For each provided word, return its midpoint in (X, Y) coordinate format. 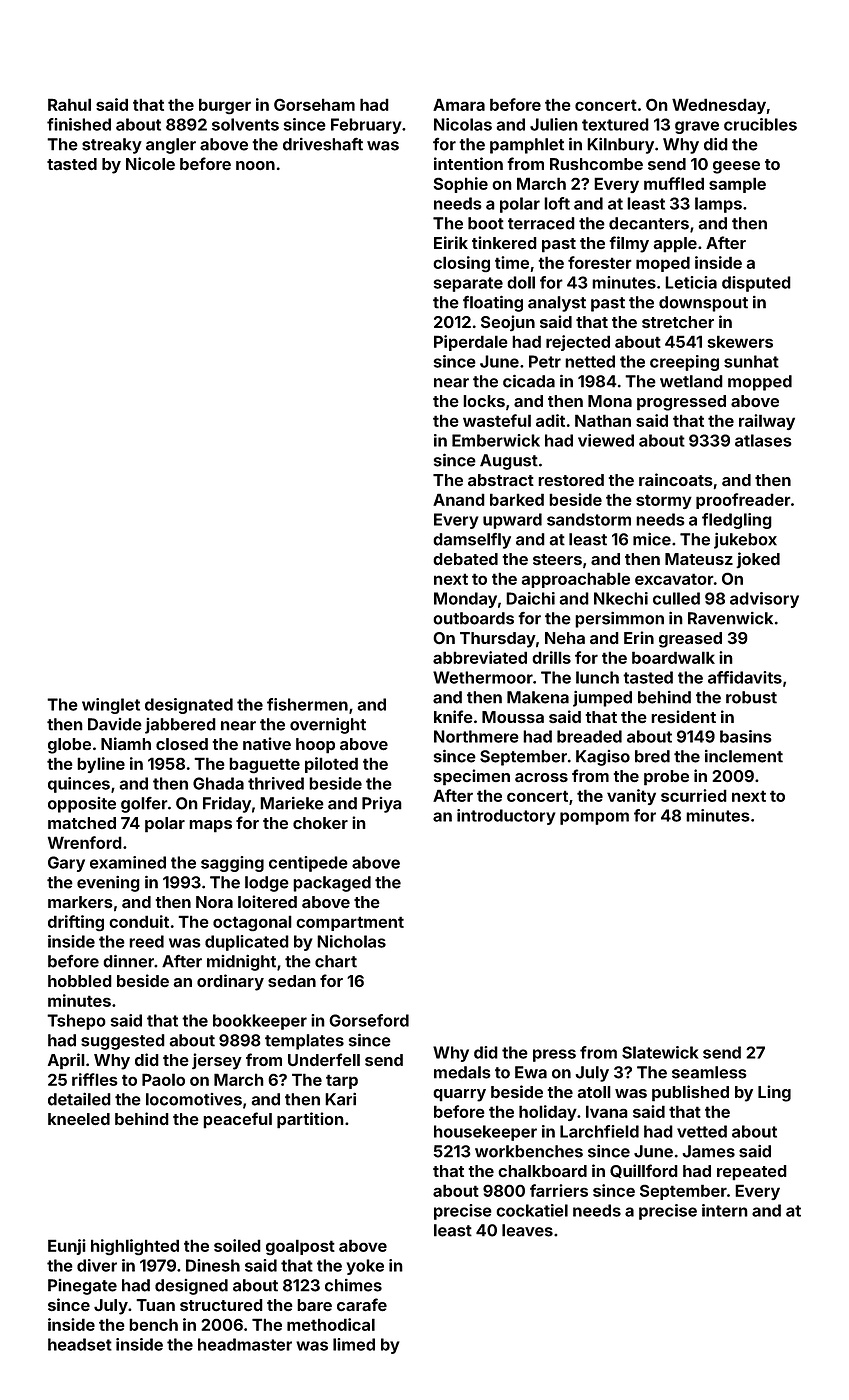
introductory (506, 817)
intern (725, 1210)
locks (484, 401)
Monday (465, 600)
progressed (681, 403)
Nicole (150, 163)
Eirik (451, 242)
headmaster (245, 1344)
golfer (144, 805)
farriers (559, 1190)
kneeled (79, 1119)
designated (189, 706)
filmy (629, 244)
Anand (459, 499)
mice (652, 539)
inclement (744, 756)
